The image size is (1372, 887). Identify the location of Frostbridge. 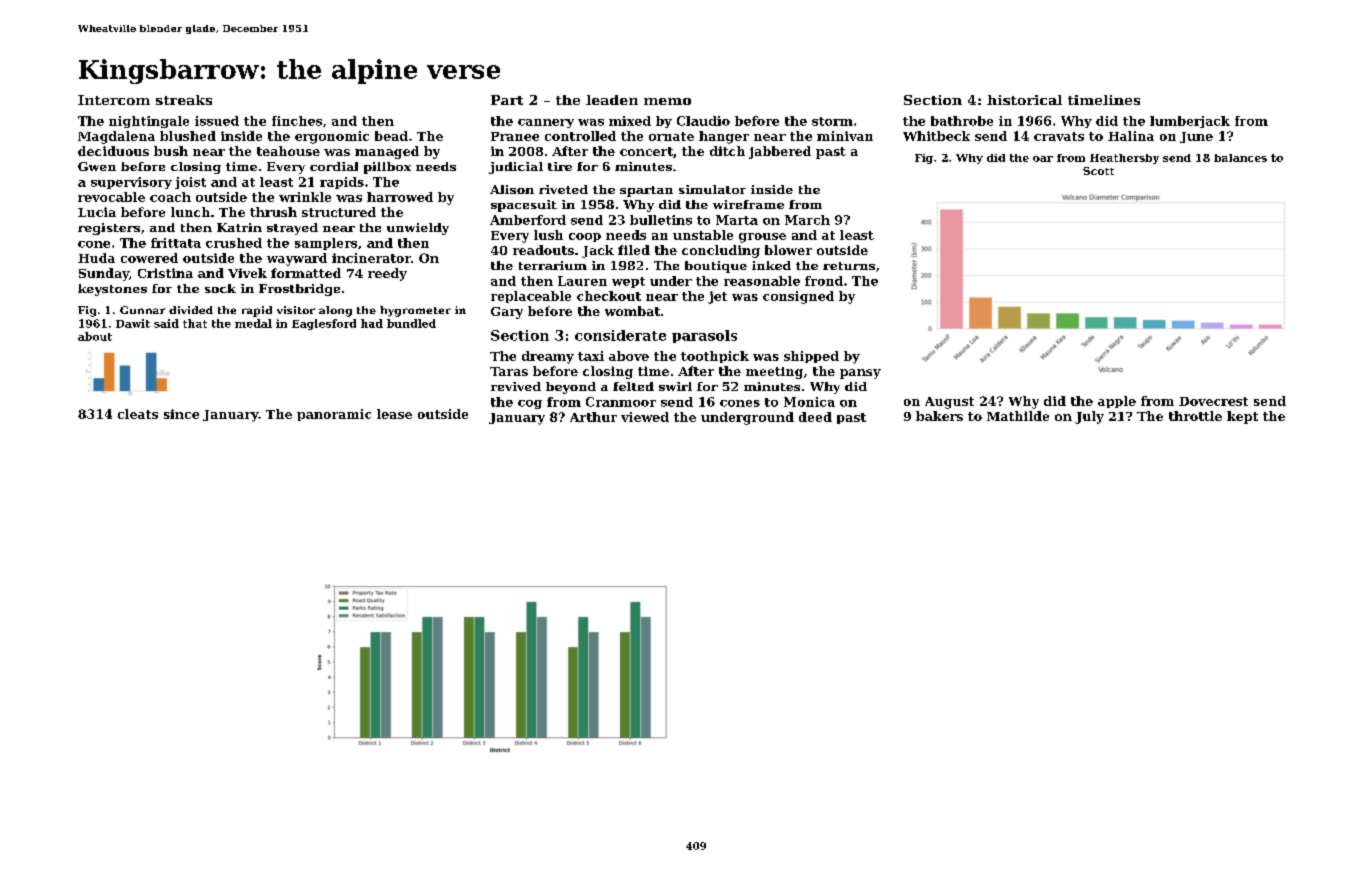
(299, 290).
